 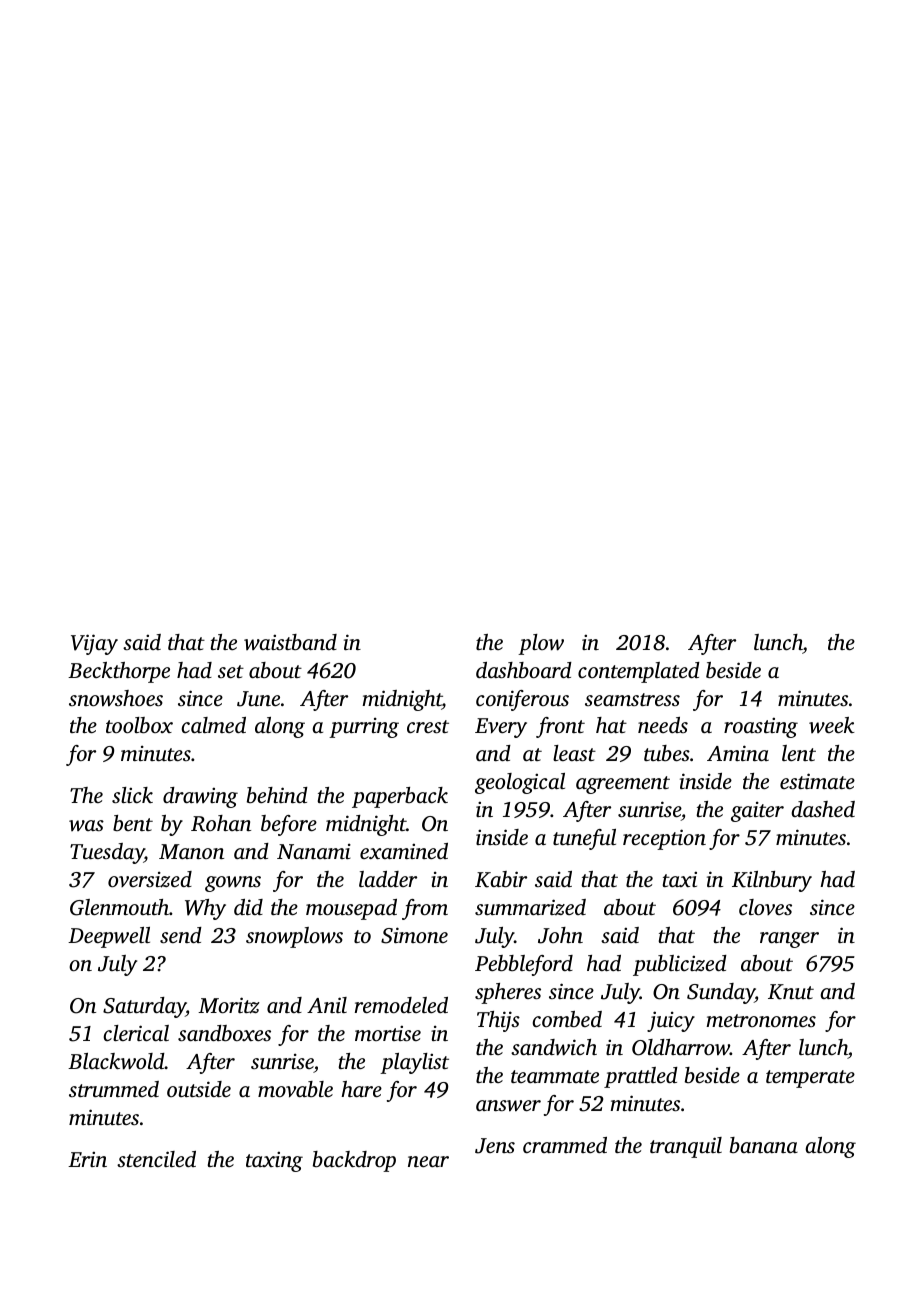 I want to click on geological, so click(x=520, y=783).
